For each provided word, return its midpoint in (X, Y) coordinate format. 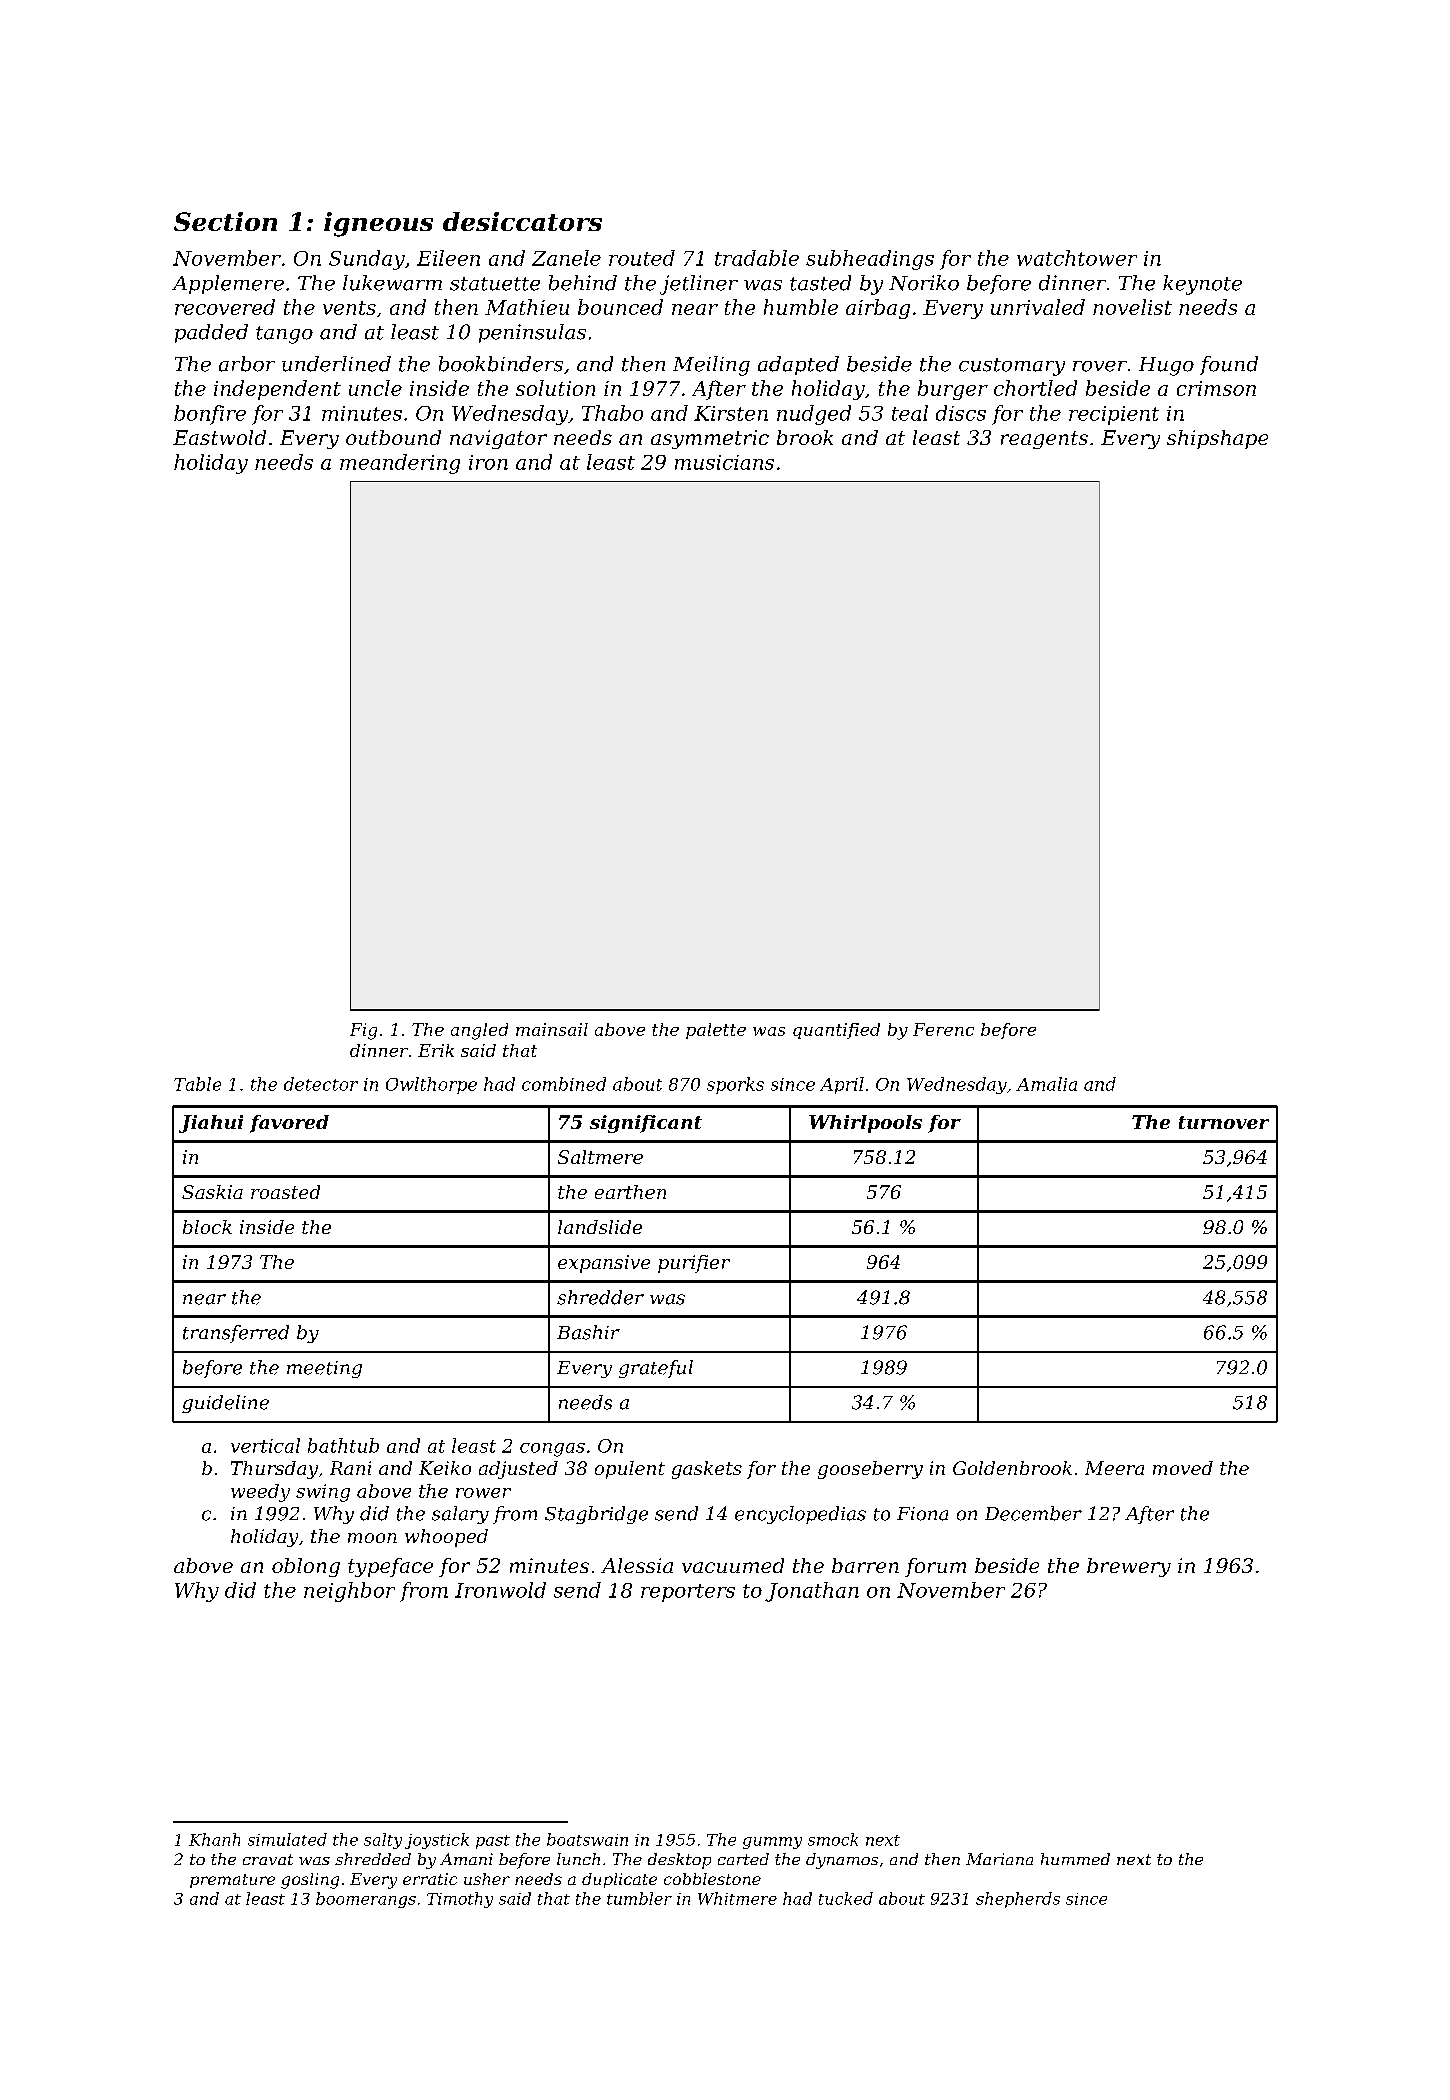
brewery (1129, 1567)
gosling (310, 1881)
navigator (498, 439)
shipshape (1217, 439)
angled (479, 1031)
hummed (1075, 1859)
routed (642, 258)
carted (743, 1859)
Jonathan (812, 1592)
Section (225, 221)
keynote (1202, 285)
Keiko (445, 1468)
